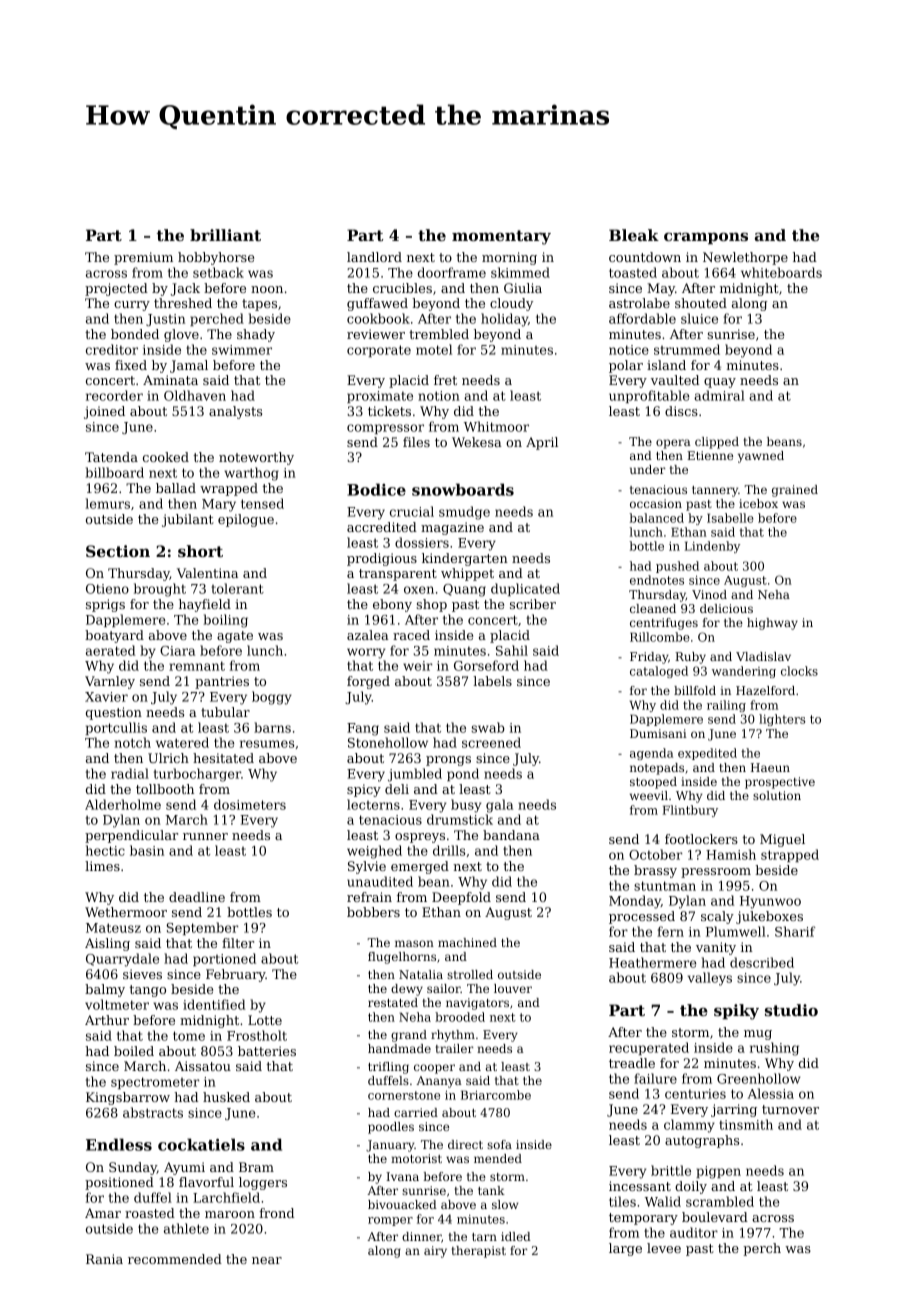 This document has width=908, height=1316. What do you see at coordinates (416, 1112) in the document?
I see `carried` at bounding box center [416, 1112].
